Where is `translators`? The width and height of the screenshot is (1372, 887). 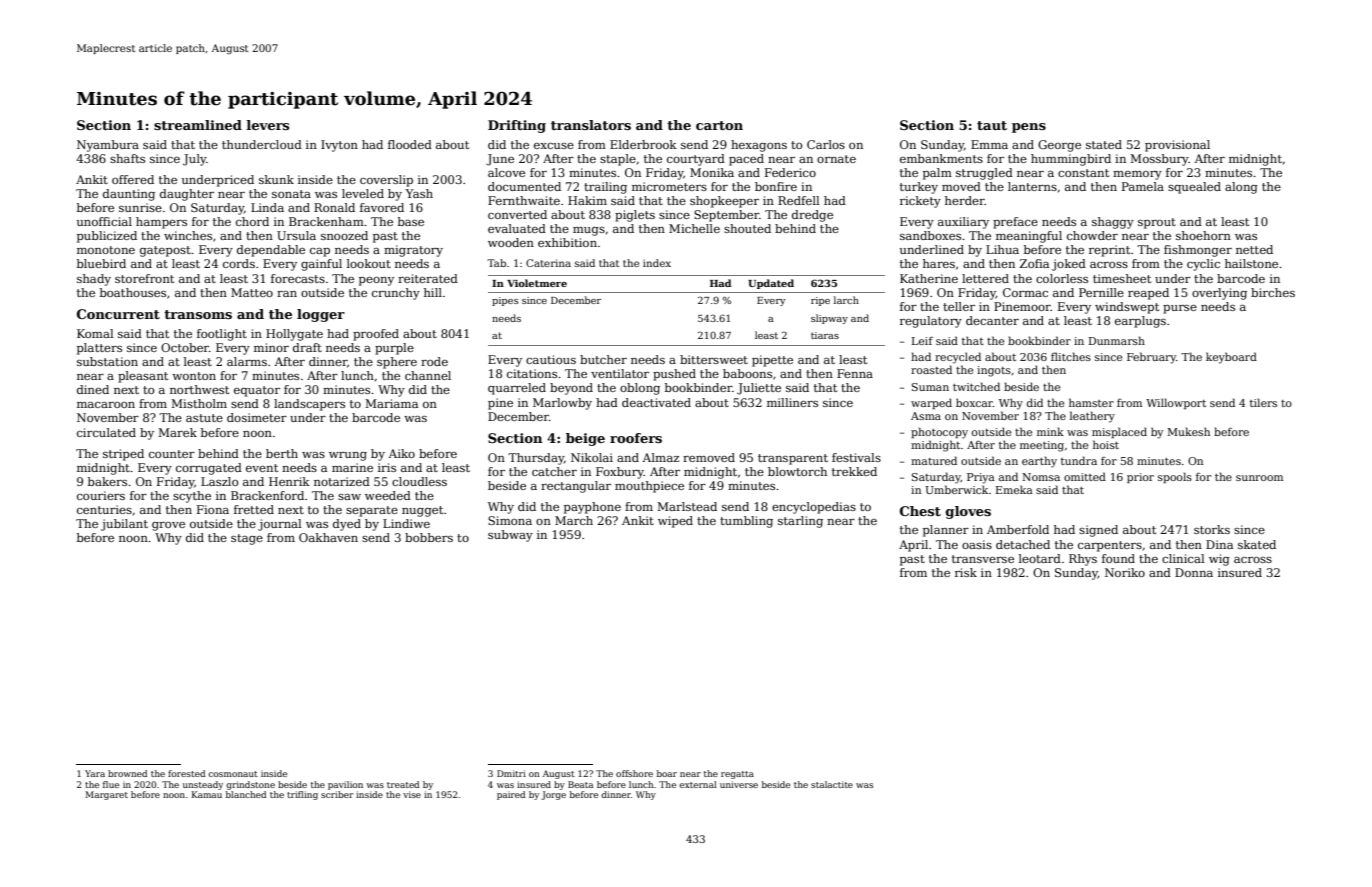
translators is located at coordinates (591, 125).
